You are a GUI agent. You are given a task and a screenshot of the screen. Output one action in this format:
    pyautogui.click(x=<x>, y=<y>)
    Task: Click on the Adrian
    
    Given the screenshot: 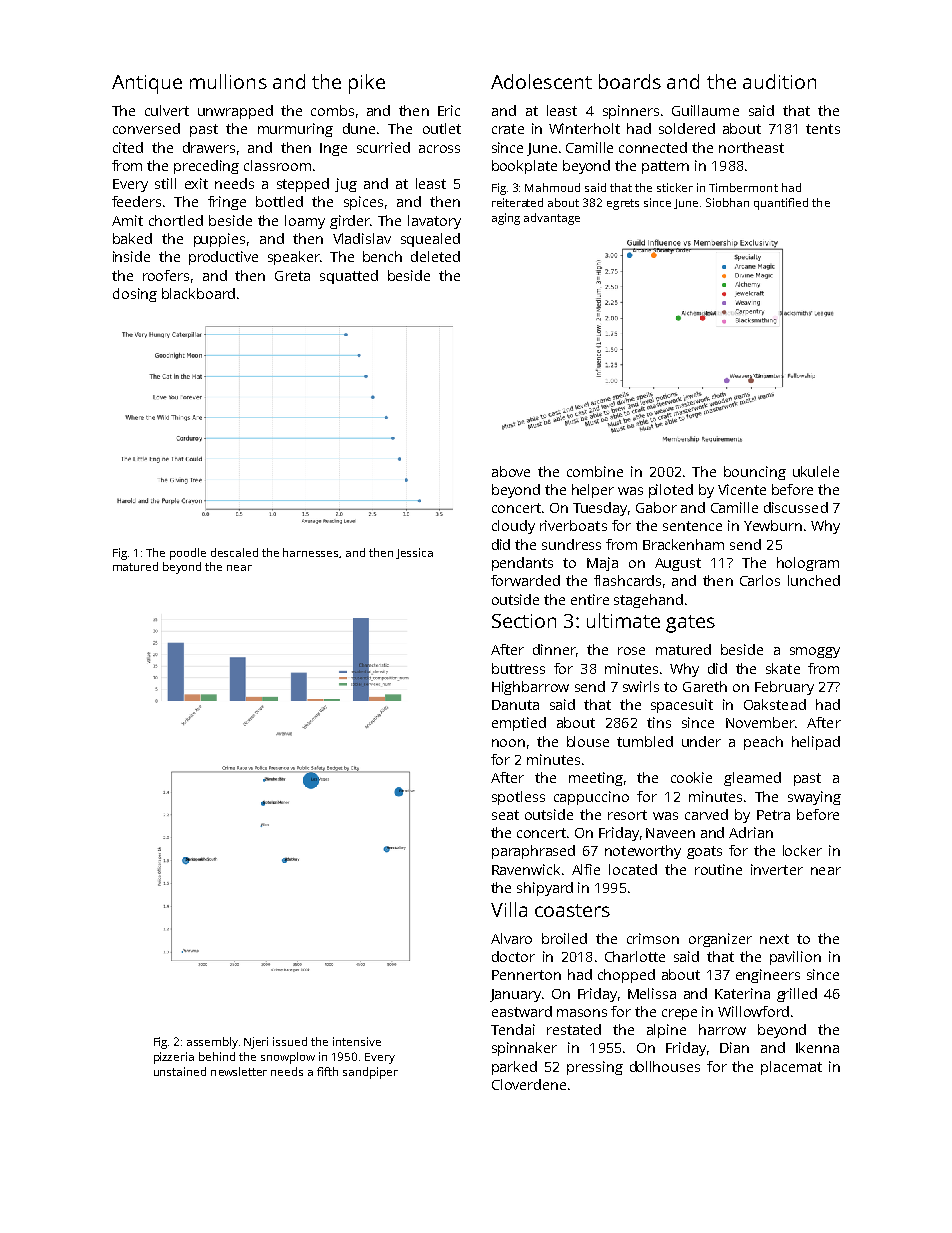 What is the action you would take?
    pyautogui.click(x=751, y=832)
